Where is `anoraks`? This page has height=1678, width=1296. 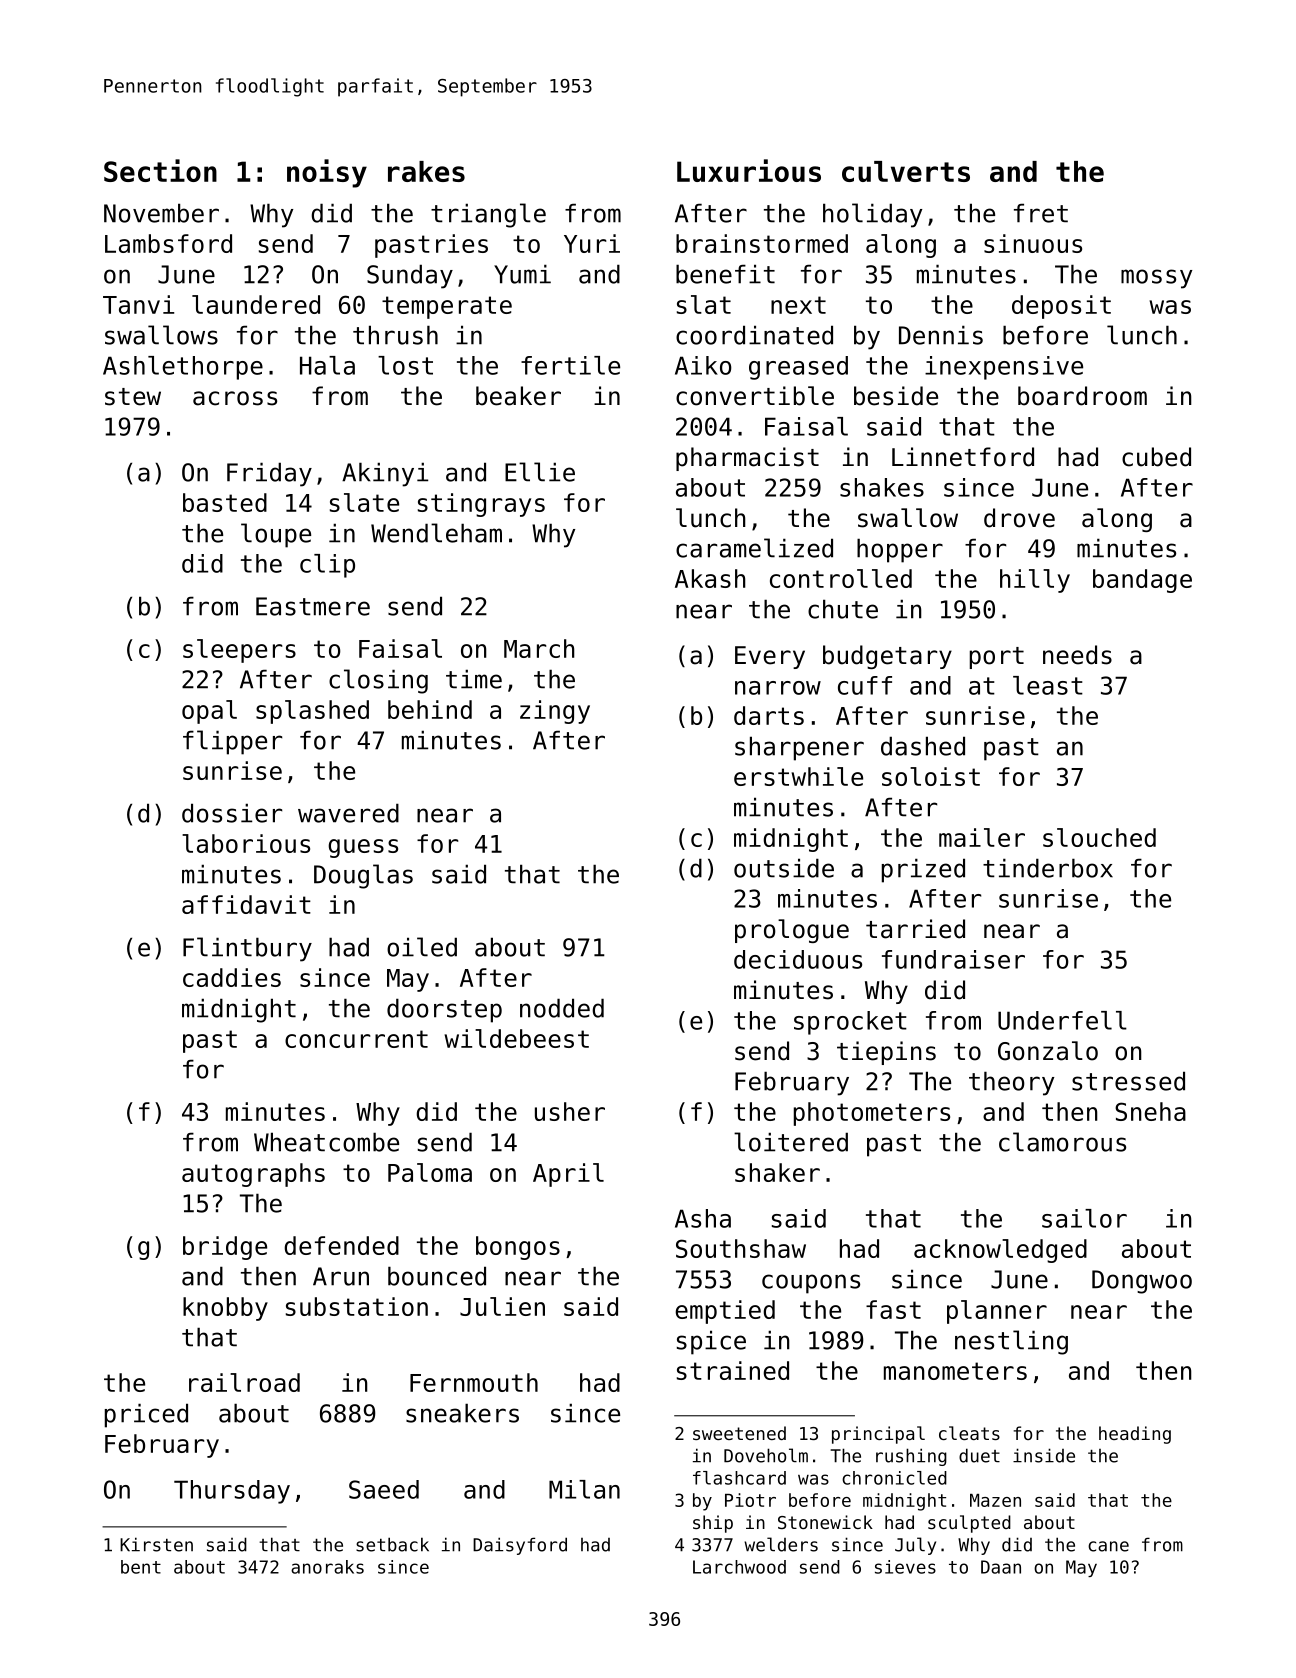
anoraks is located at coordinates (327, 1567).
